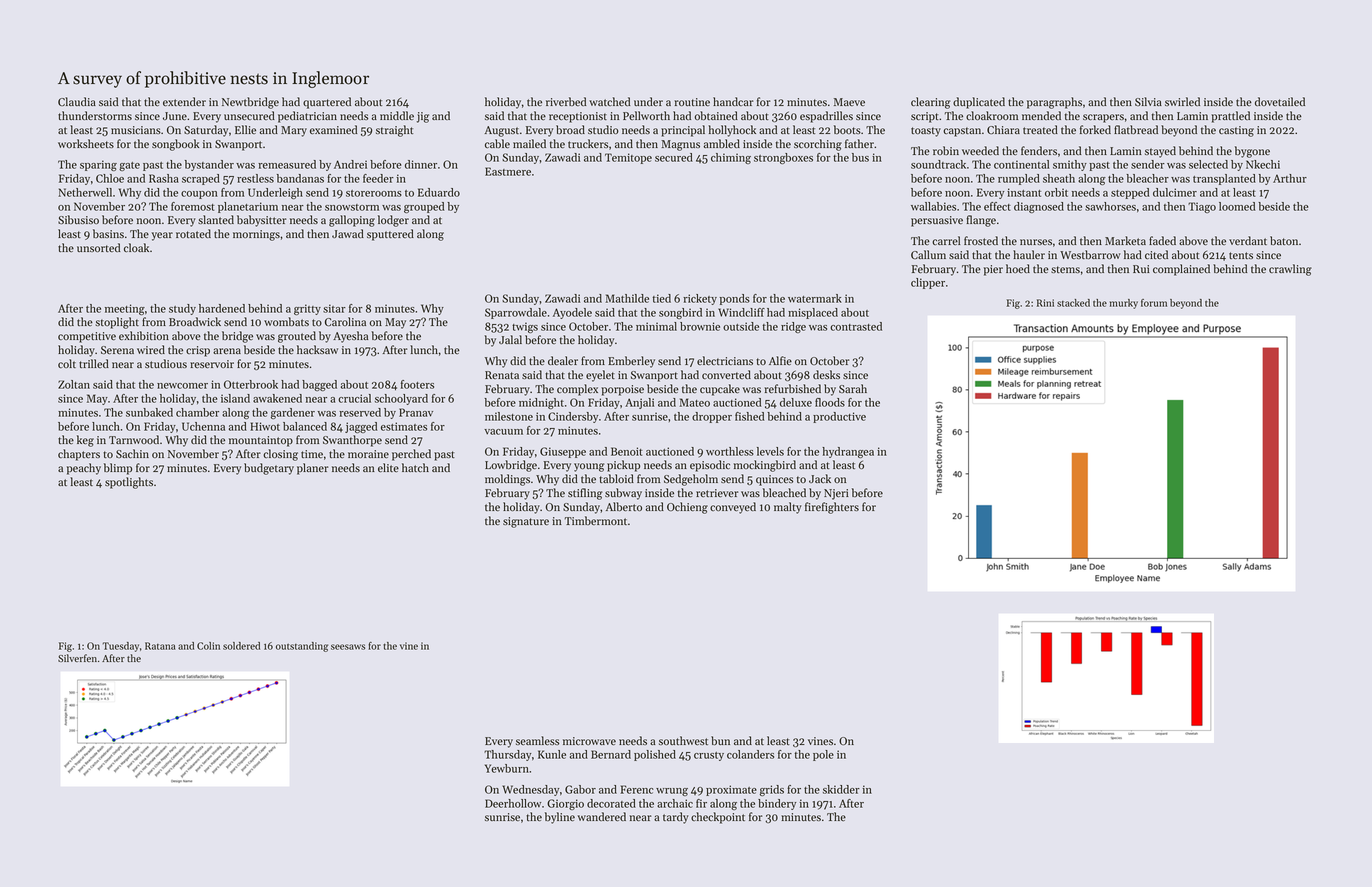 This document has height=887, width=1372. What do you see at coordinates (832, 508) in the document?
I see `firefighters` at bounding box center [832, 508].
